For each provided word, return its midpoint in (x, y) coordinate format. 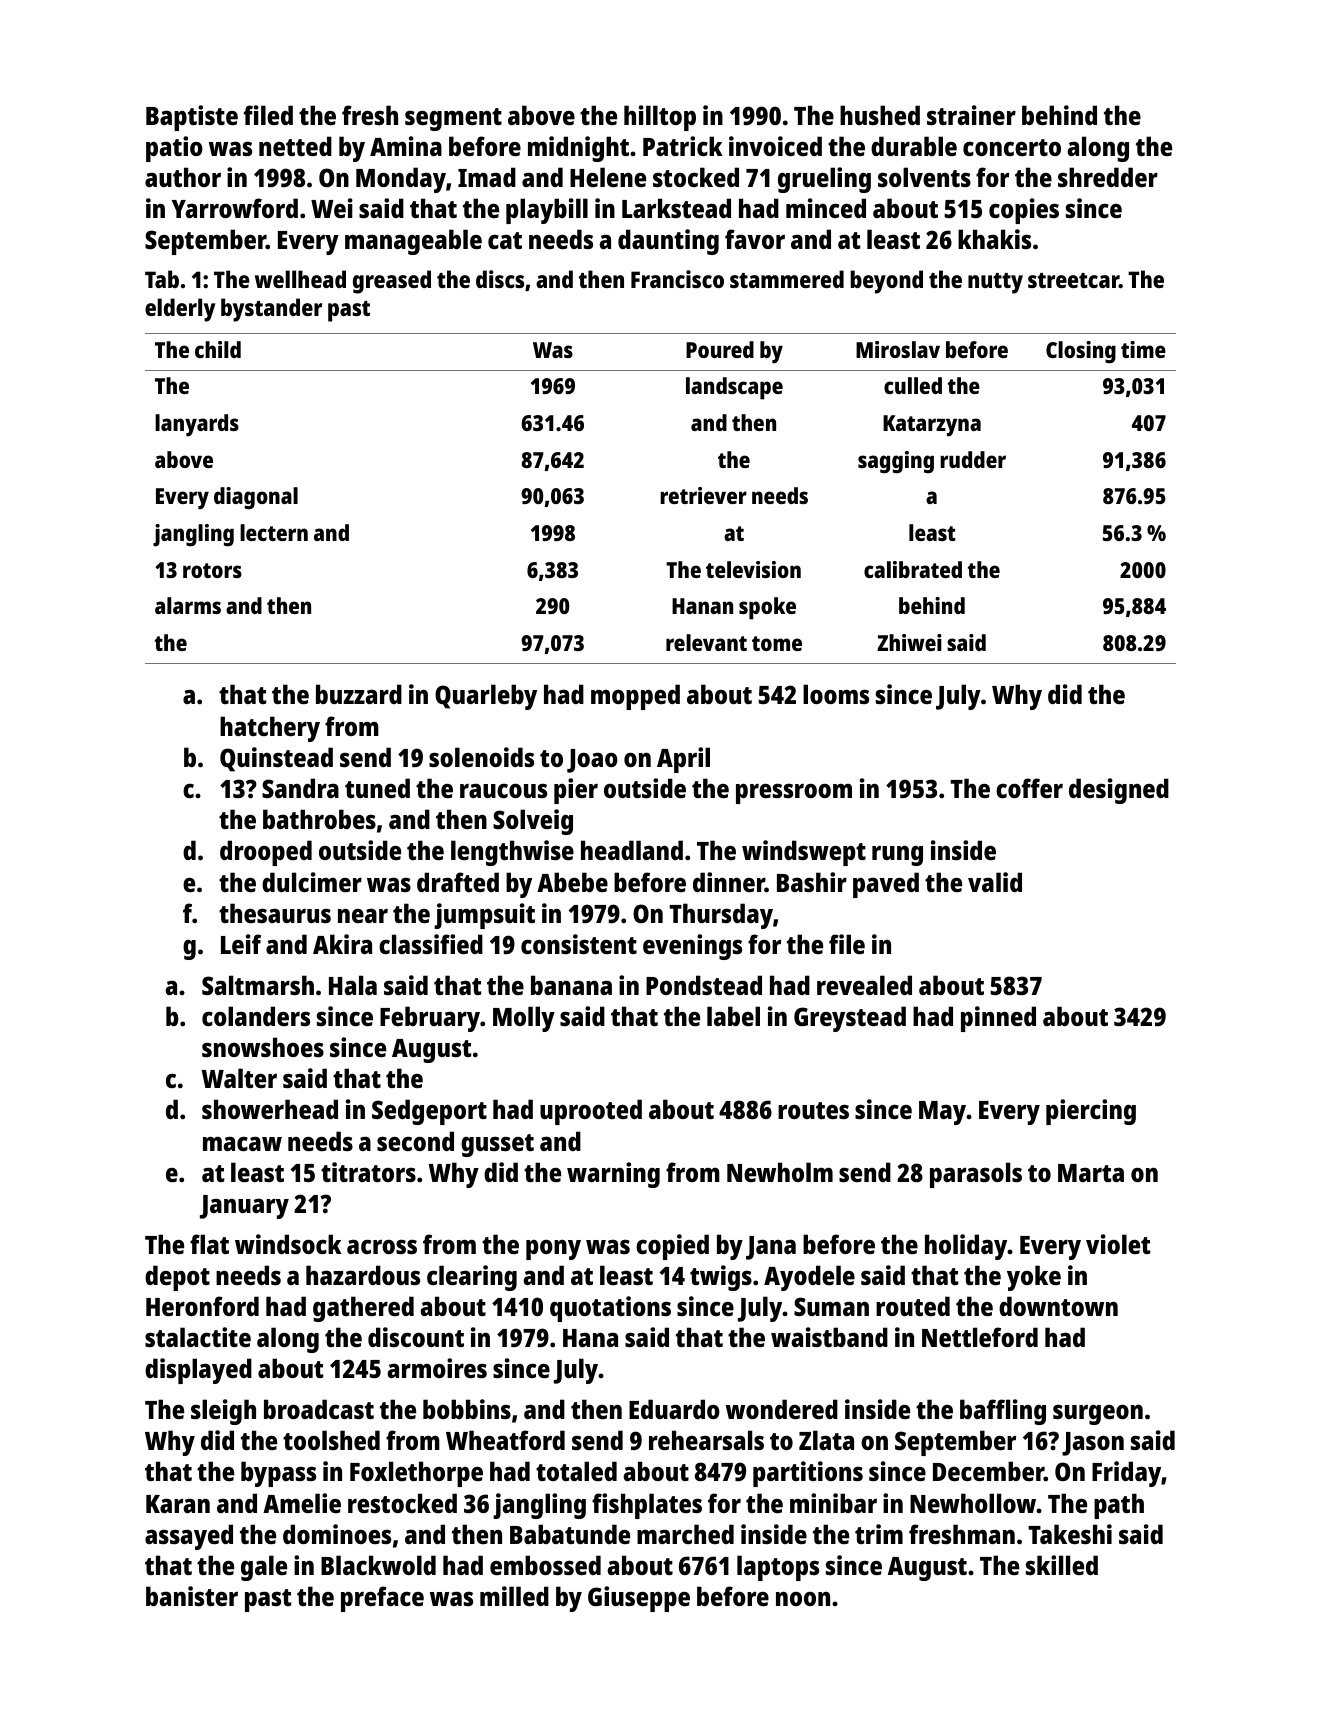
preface (382, 1599)
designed (1119, 791)
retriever (703, 495)
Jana (771, 1248)
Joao (592, 761)
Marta (1091, 1173)
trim (879, 1534)
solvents (924, 177)
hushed (880, 115)
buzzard (359, 694)
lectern (274, 532)
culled (913, 385)
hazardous (363, 1275)
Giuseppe (639, 1599)
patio (174, 149)
